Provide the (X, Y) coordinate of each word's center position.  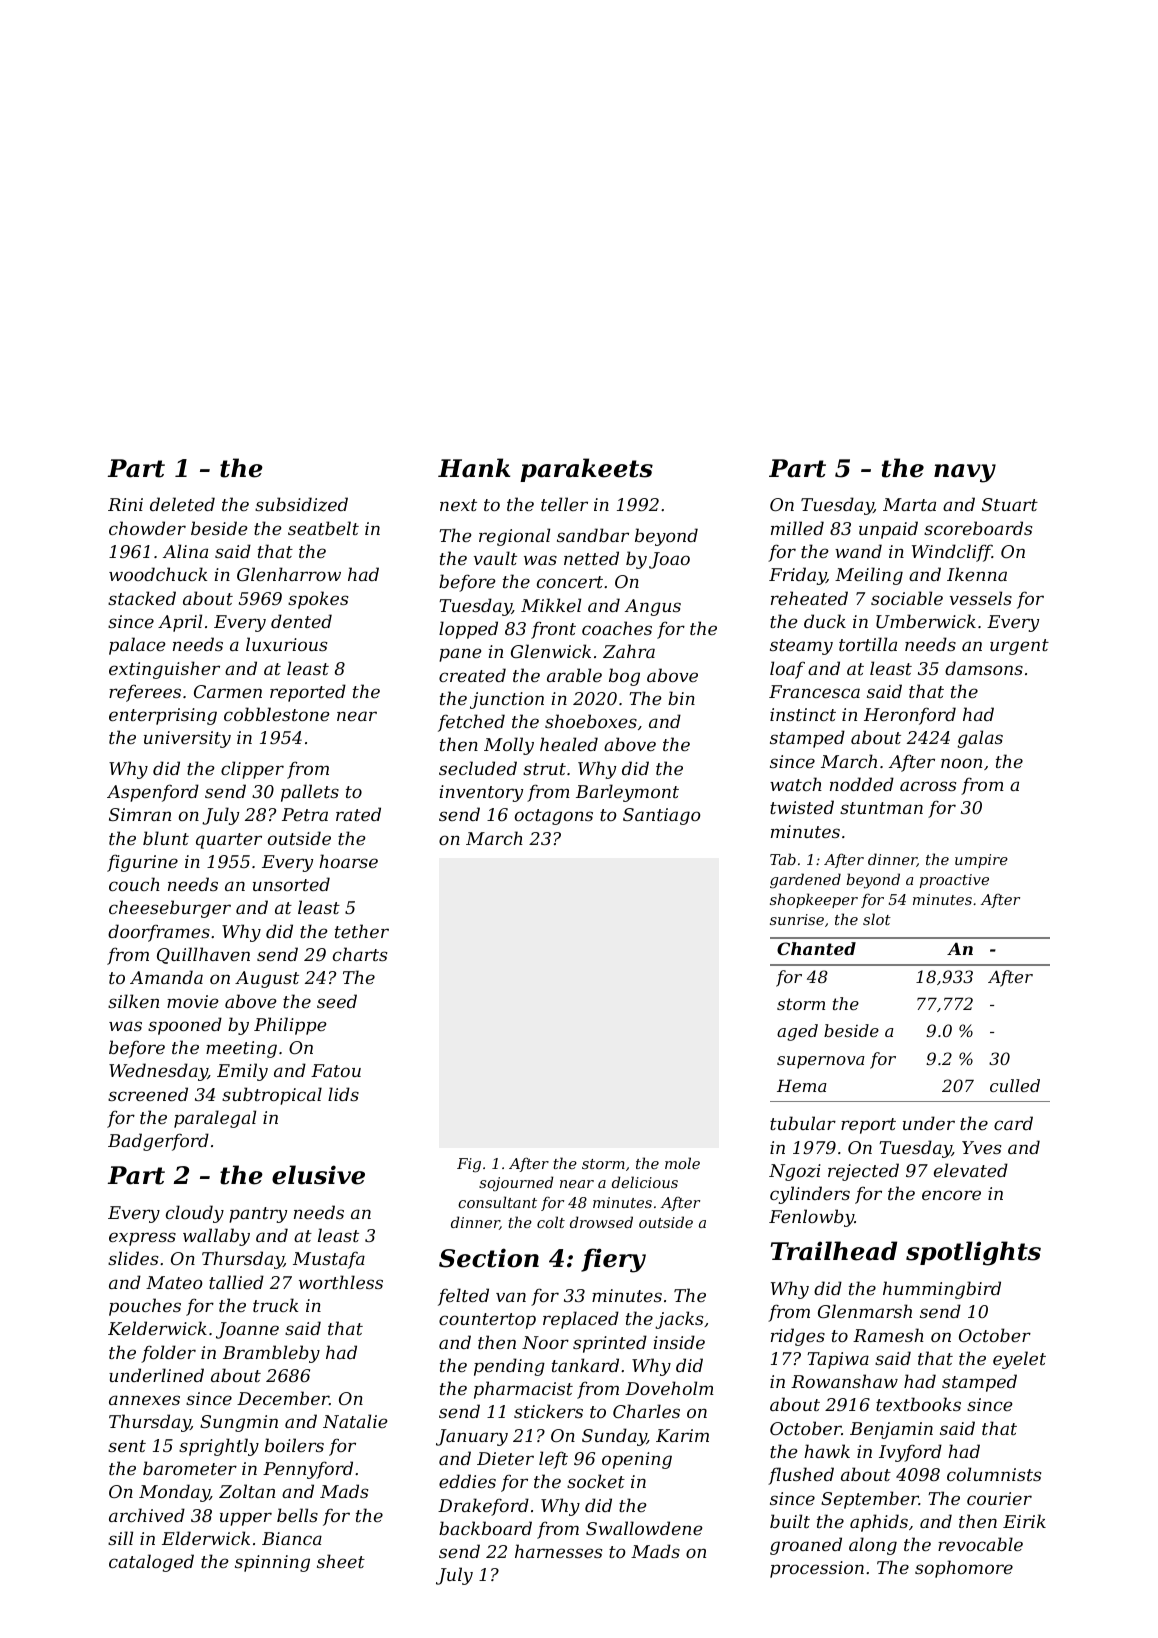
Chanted (816, 948)
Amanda (166, 977)
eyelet (1019, 1360)
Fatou (336, 1070)
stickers (548, 1411)
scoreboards (978, 528)
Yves (981, 1147)
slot (877, 919)
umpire (981, 861)
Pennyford (308, 1470)
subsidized (301, 504)
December (283, 1398)
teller (564, 504)
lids (343, 1094)
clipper (252, 770)
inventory (481, 793)
